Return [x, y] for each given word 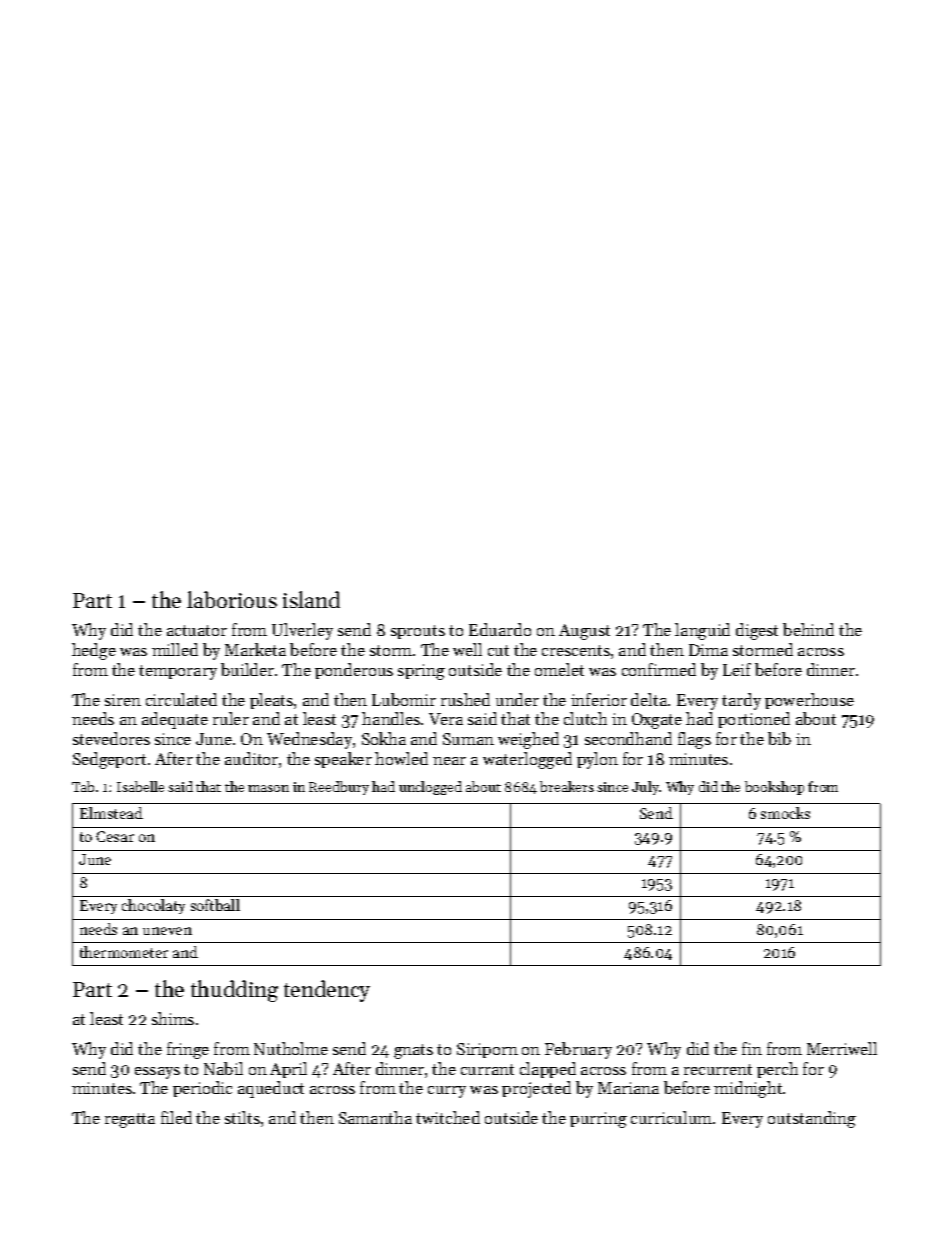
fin [752, 1048]
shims [173, 1018]
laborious [232, 599]
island [311, 599]
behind [808, 629]
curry [447, 1092]
